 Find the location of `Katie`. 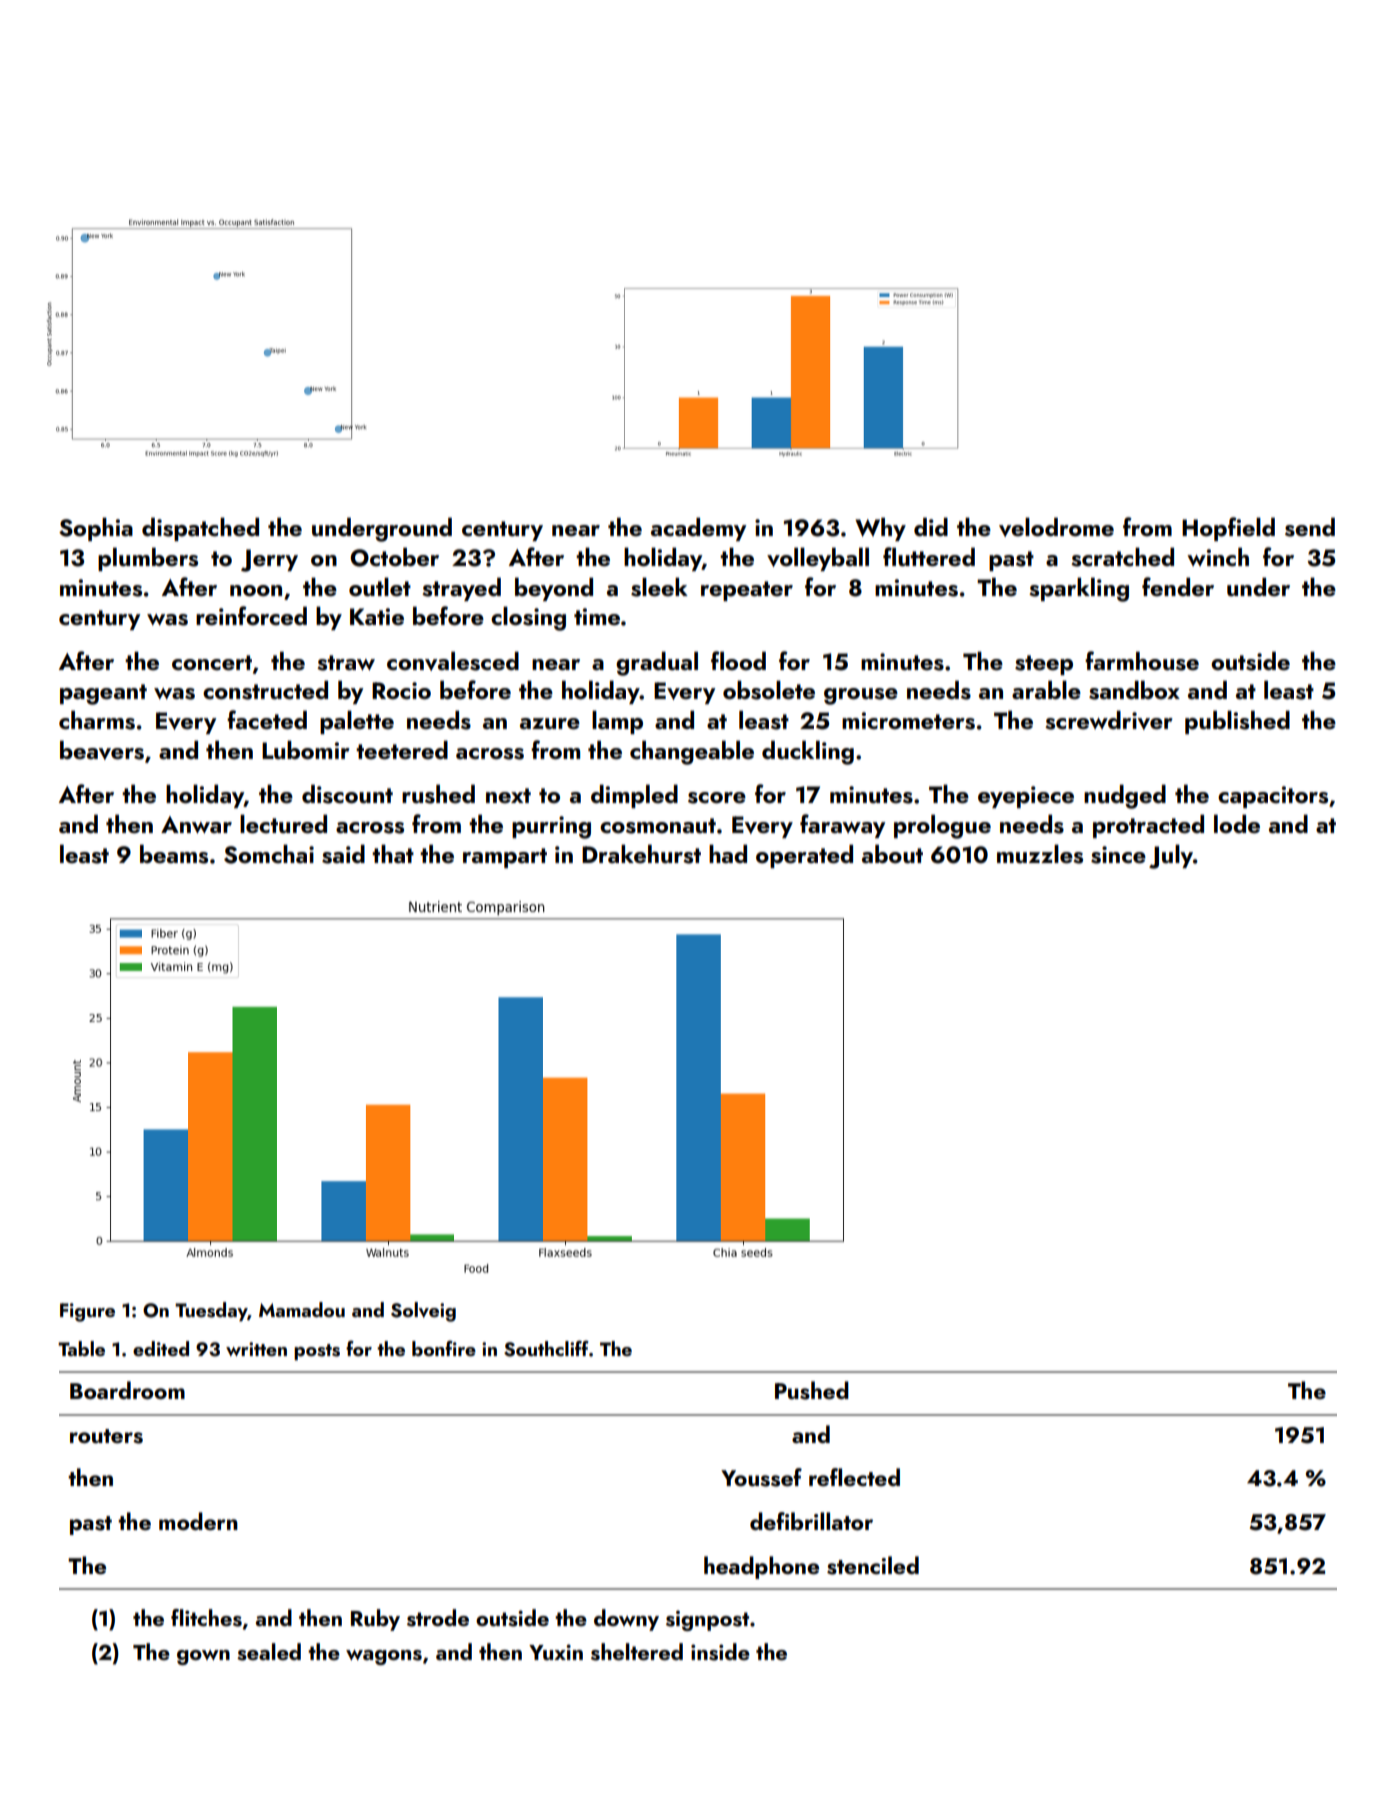

Katie is located at coordinates (377, 616).
